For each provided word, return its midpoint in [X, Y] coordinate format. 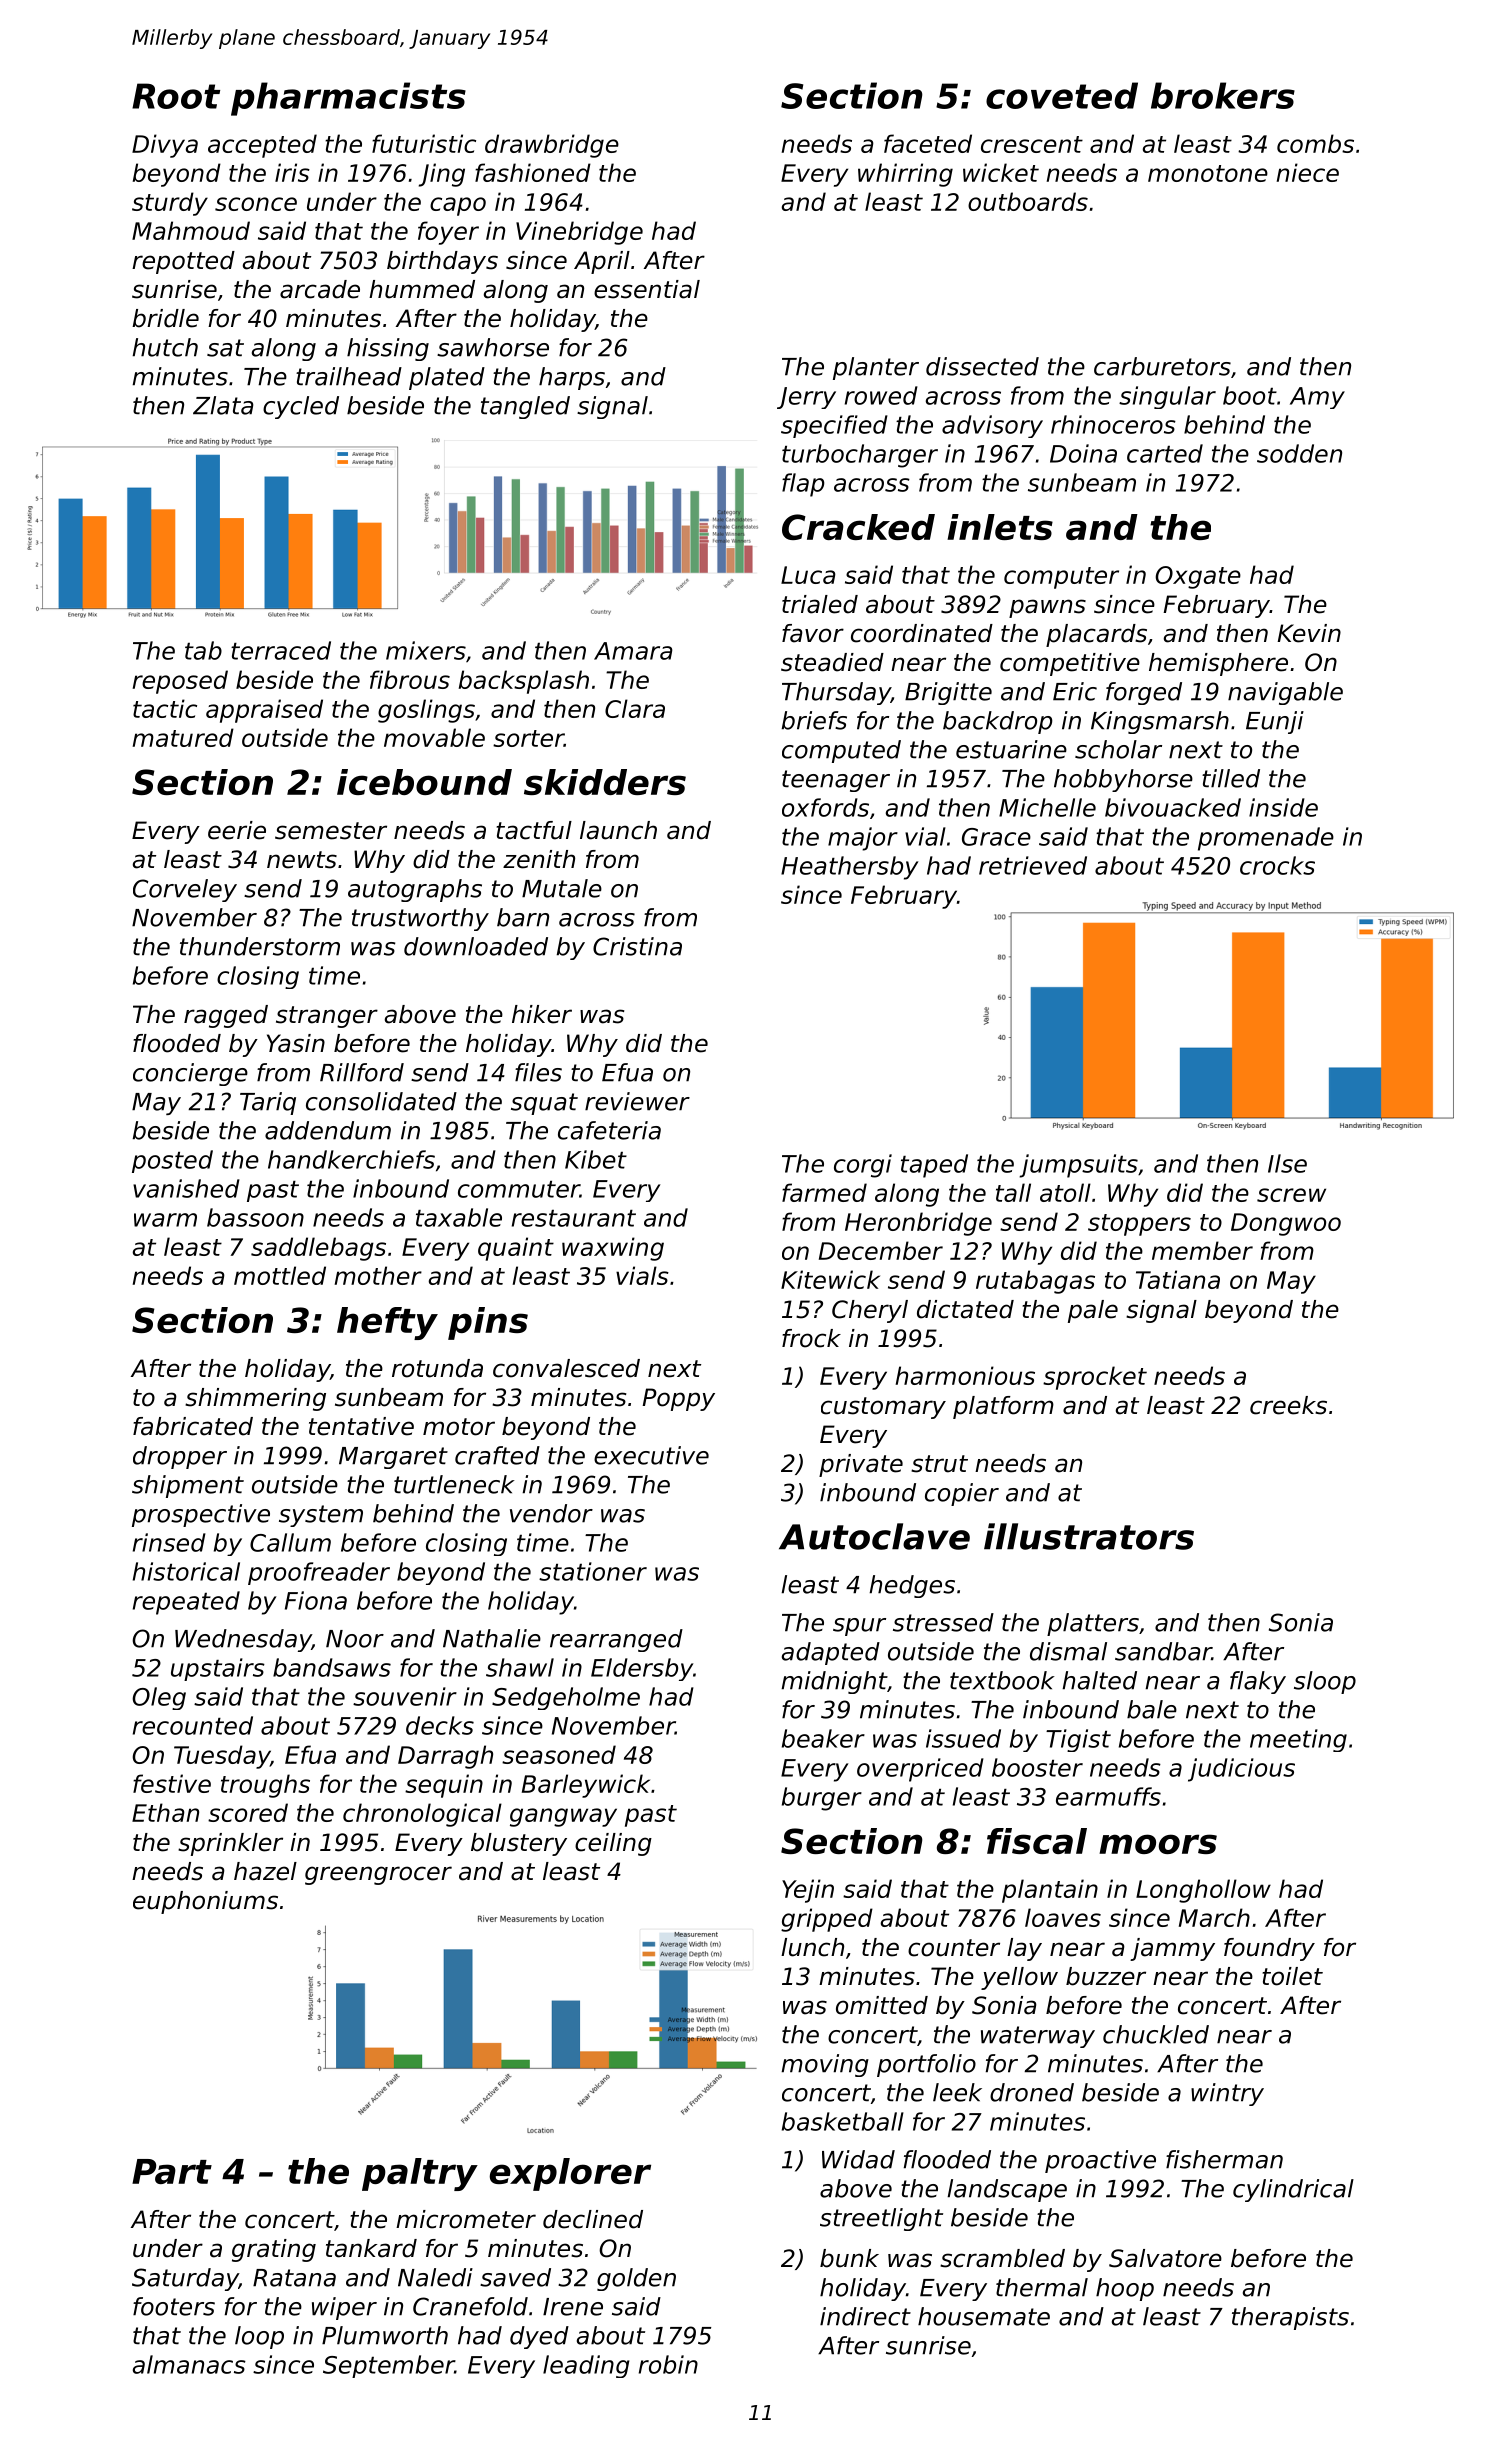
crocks [1277, 865]
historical [186, 1571]
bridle [165, 318]
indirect [865, 2316]
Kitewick [830, 1279]
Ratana [294, 2278]
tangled [525, 407]
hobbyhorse [1123, 780]
